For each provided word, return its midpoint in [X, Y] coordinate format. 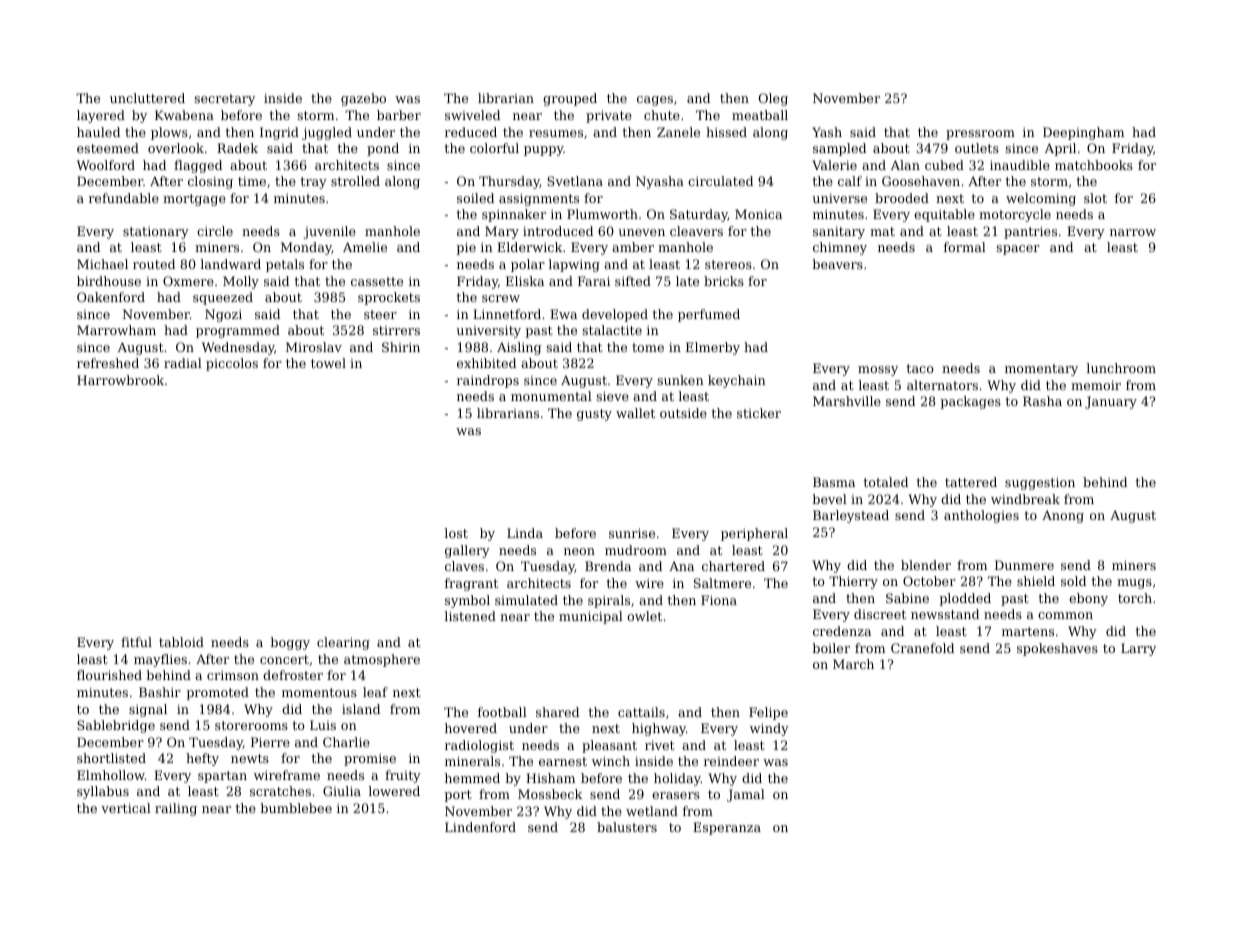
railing [176, 809]
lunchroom [1121, 368]
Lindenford [480, 827]
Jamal [746, 795]
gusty [594, 415]
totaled [886, 482]
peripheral [754, 534]
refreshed [108, 363]
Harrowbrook [120, 380]
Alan [905, 165]
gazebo [363, 99]
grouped [570, 99]
